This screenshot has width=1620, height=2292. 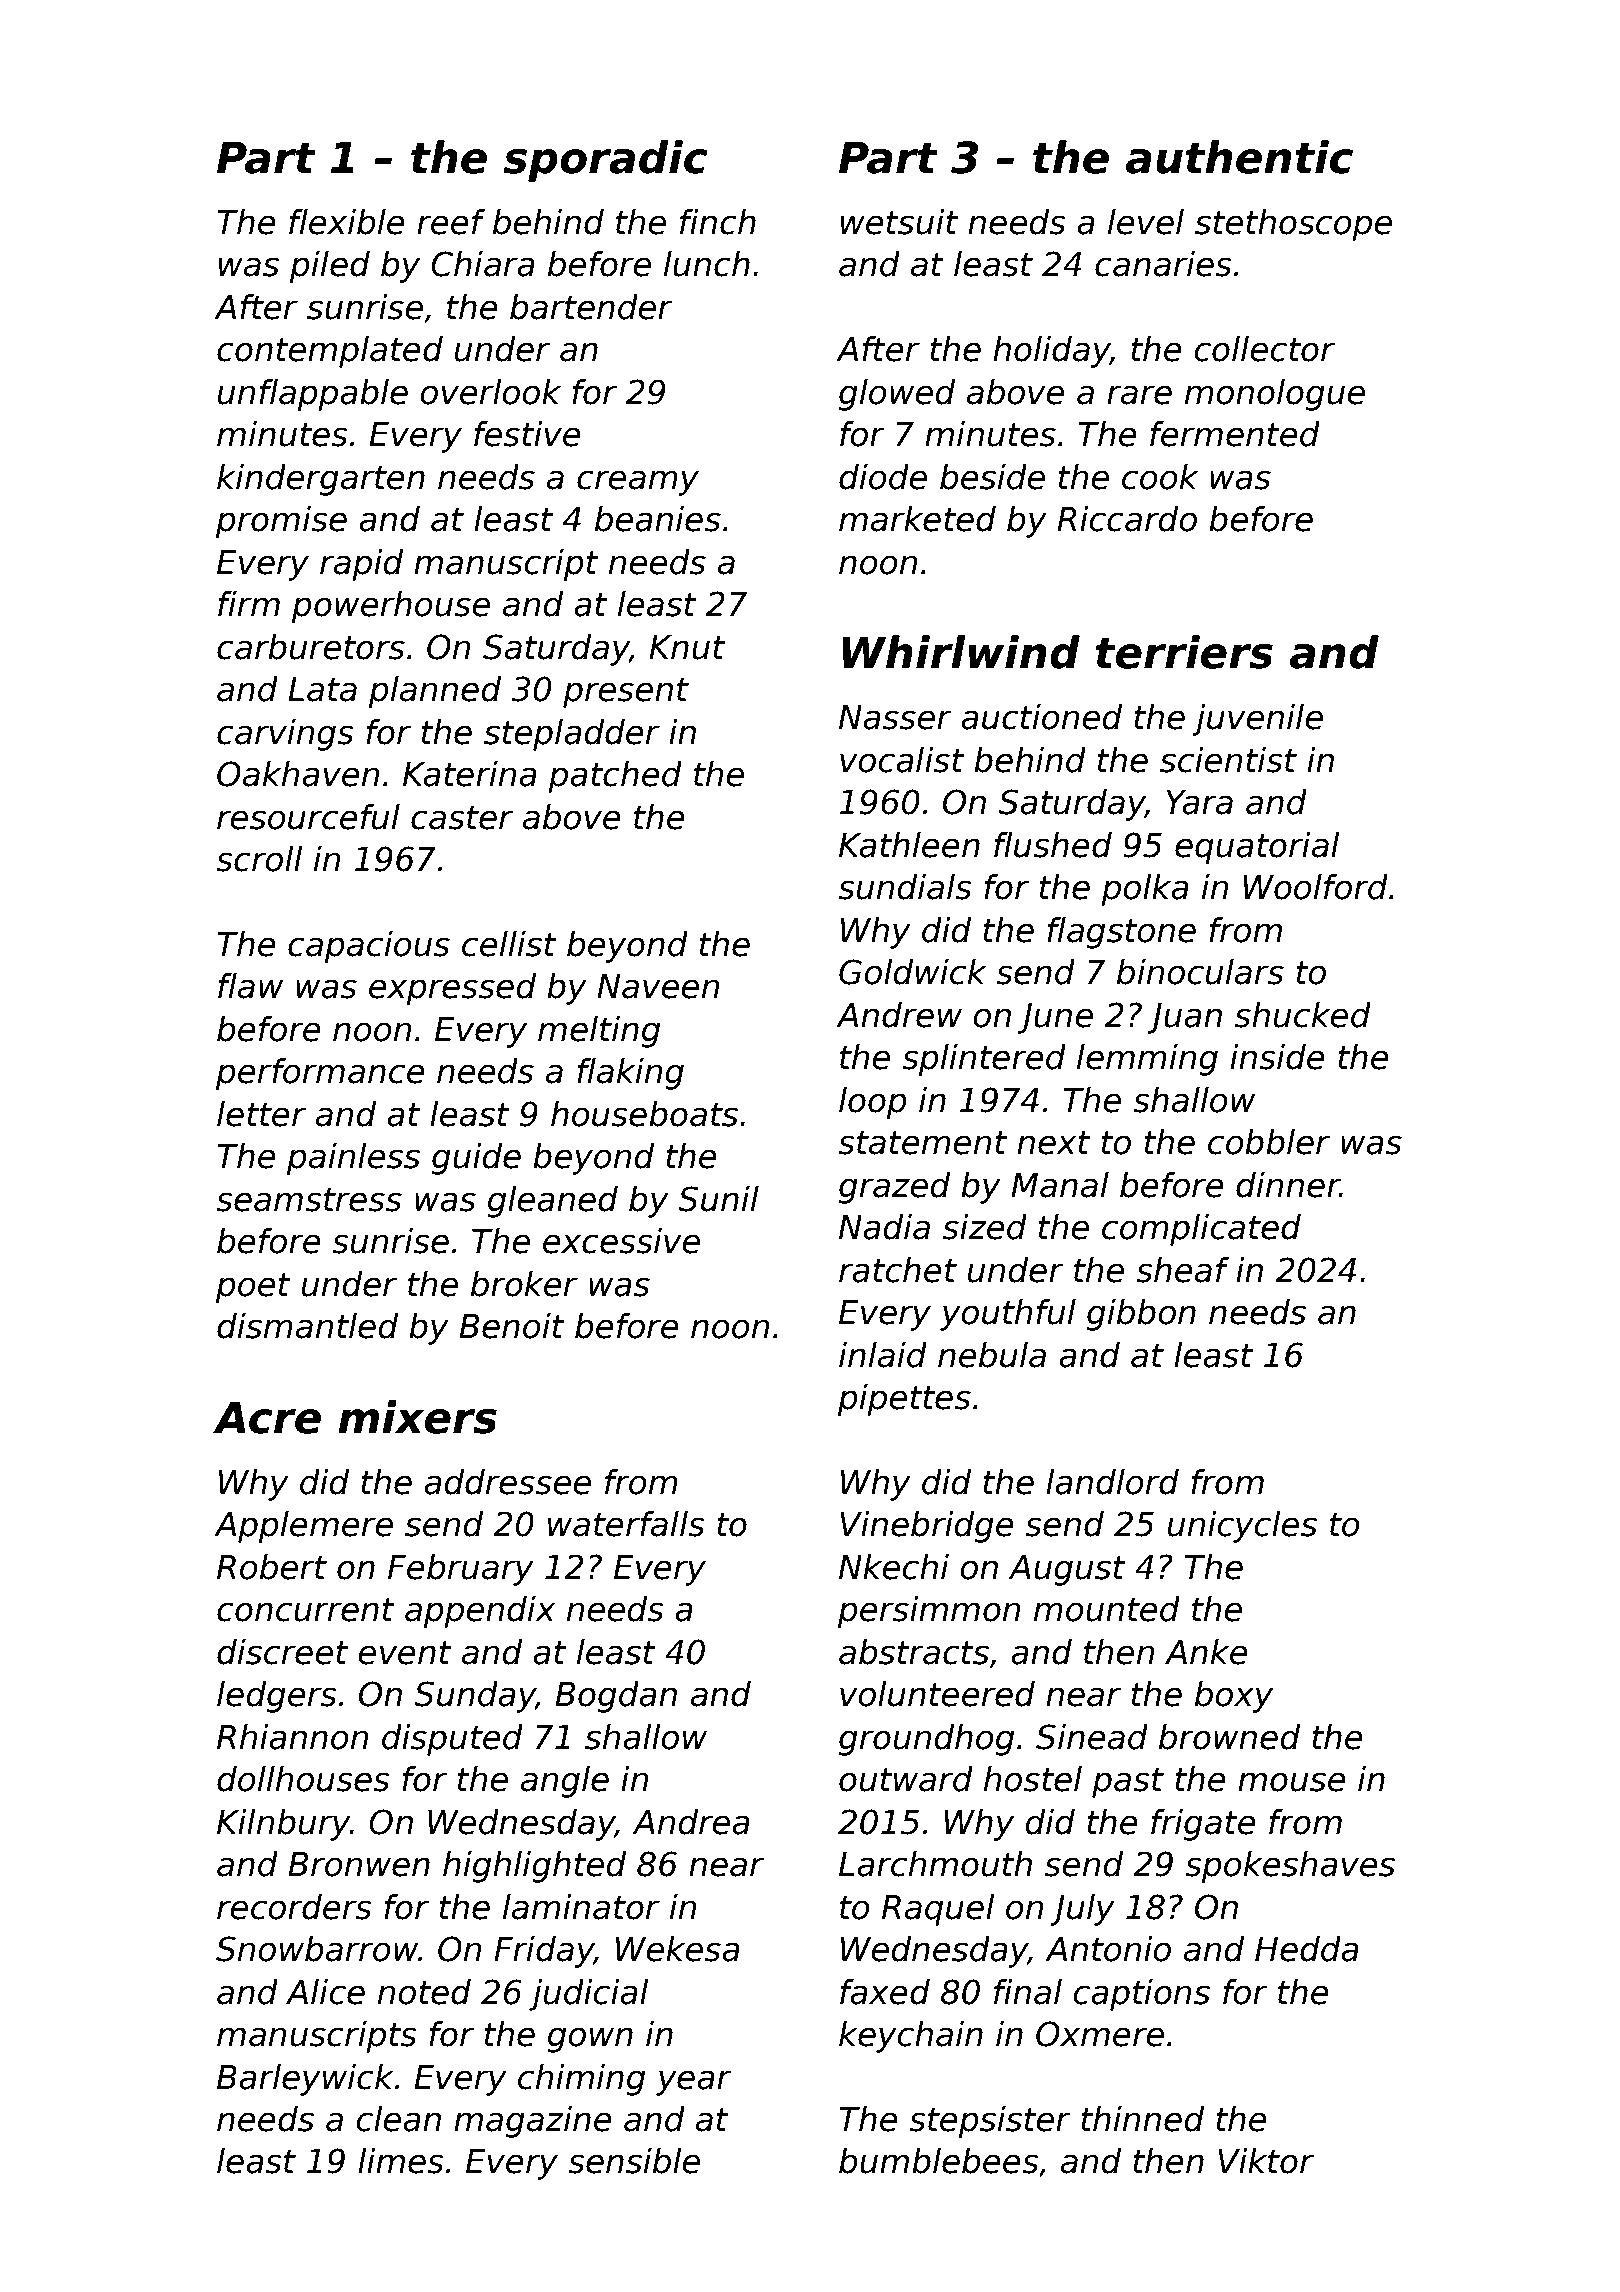 What do you see at coordinates (984, 1060) in the screenshot?
I see `splintered` at bounding box center [984, 1060].
